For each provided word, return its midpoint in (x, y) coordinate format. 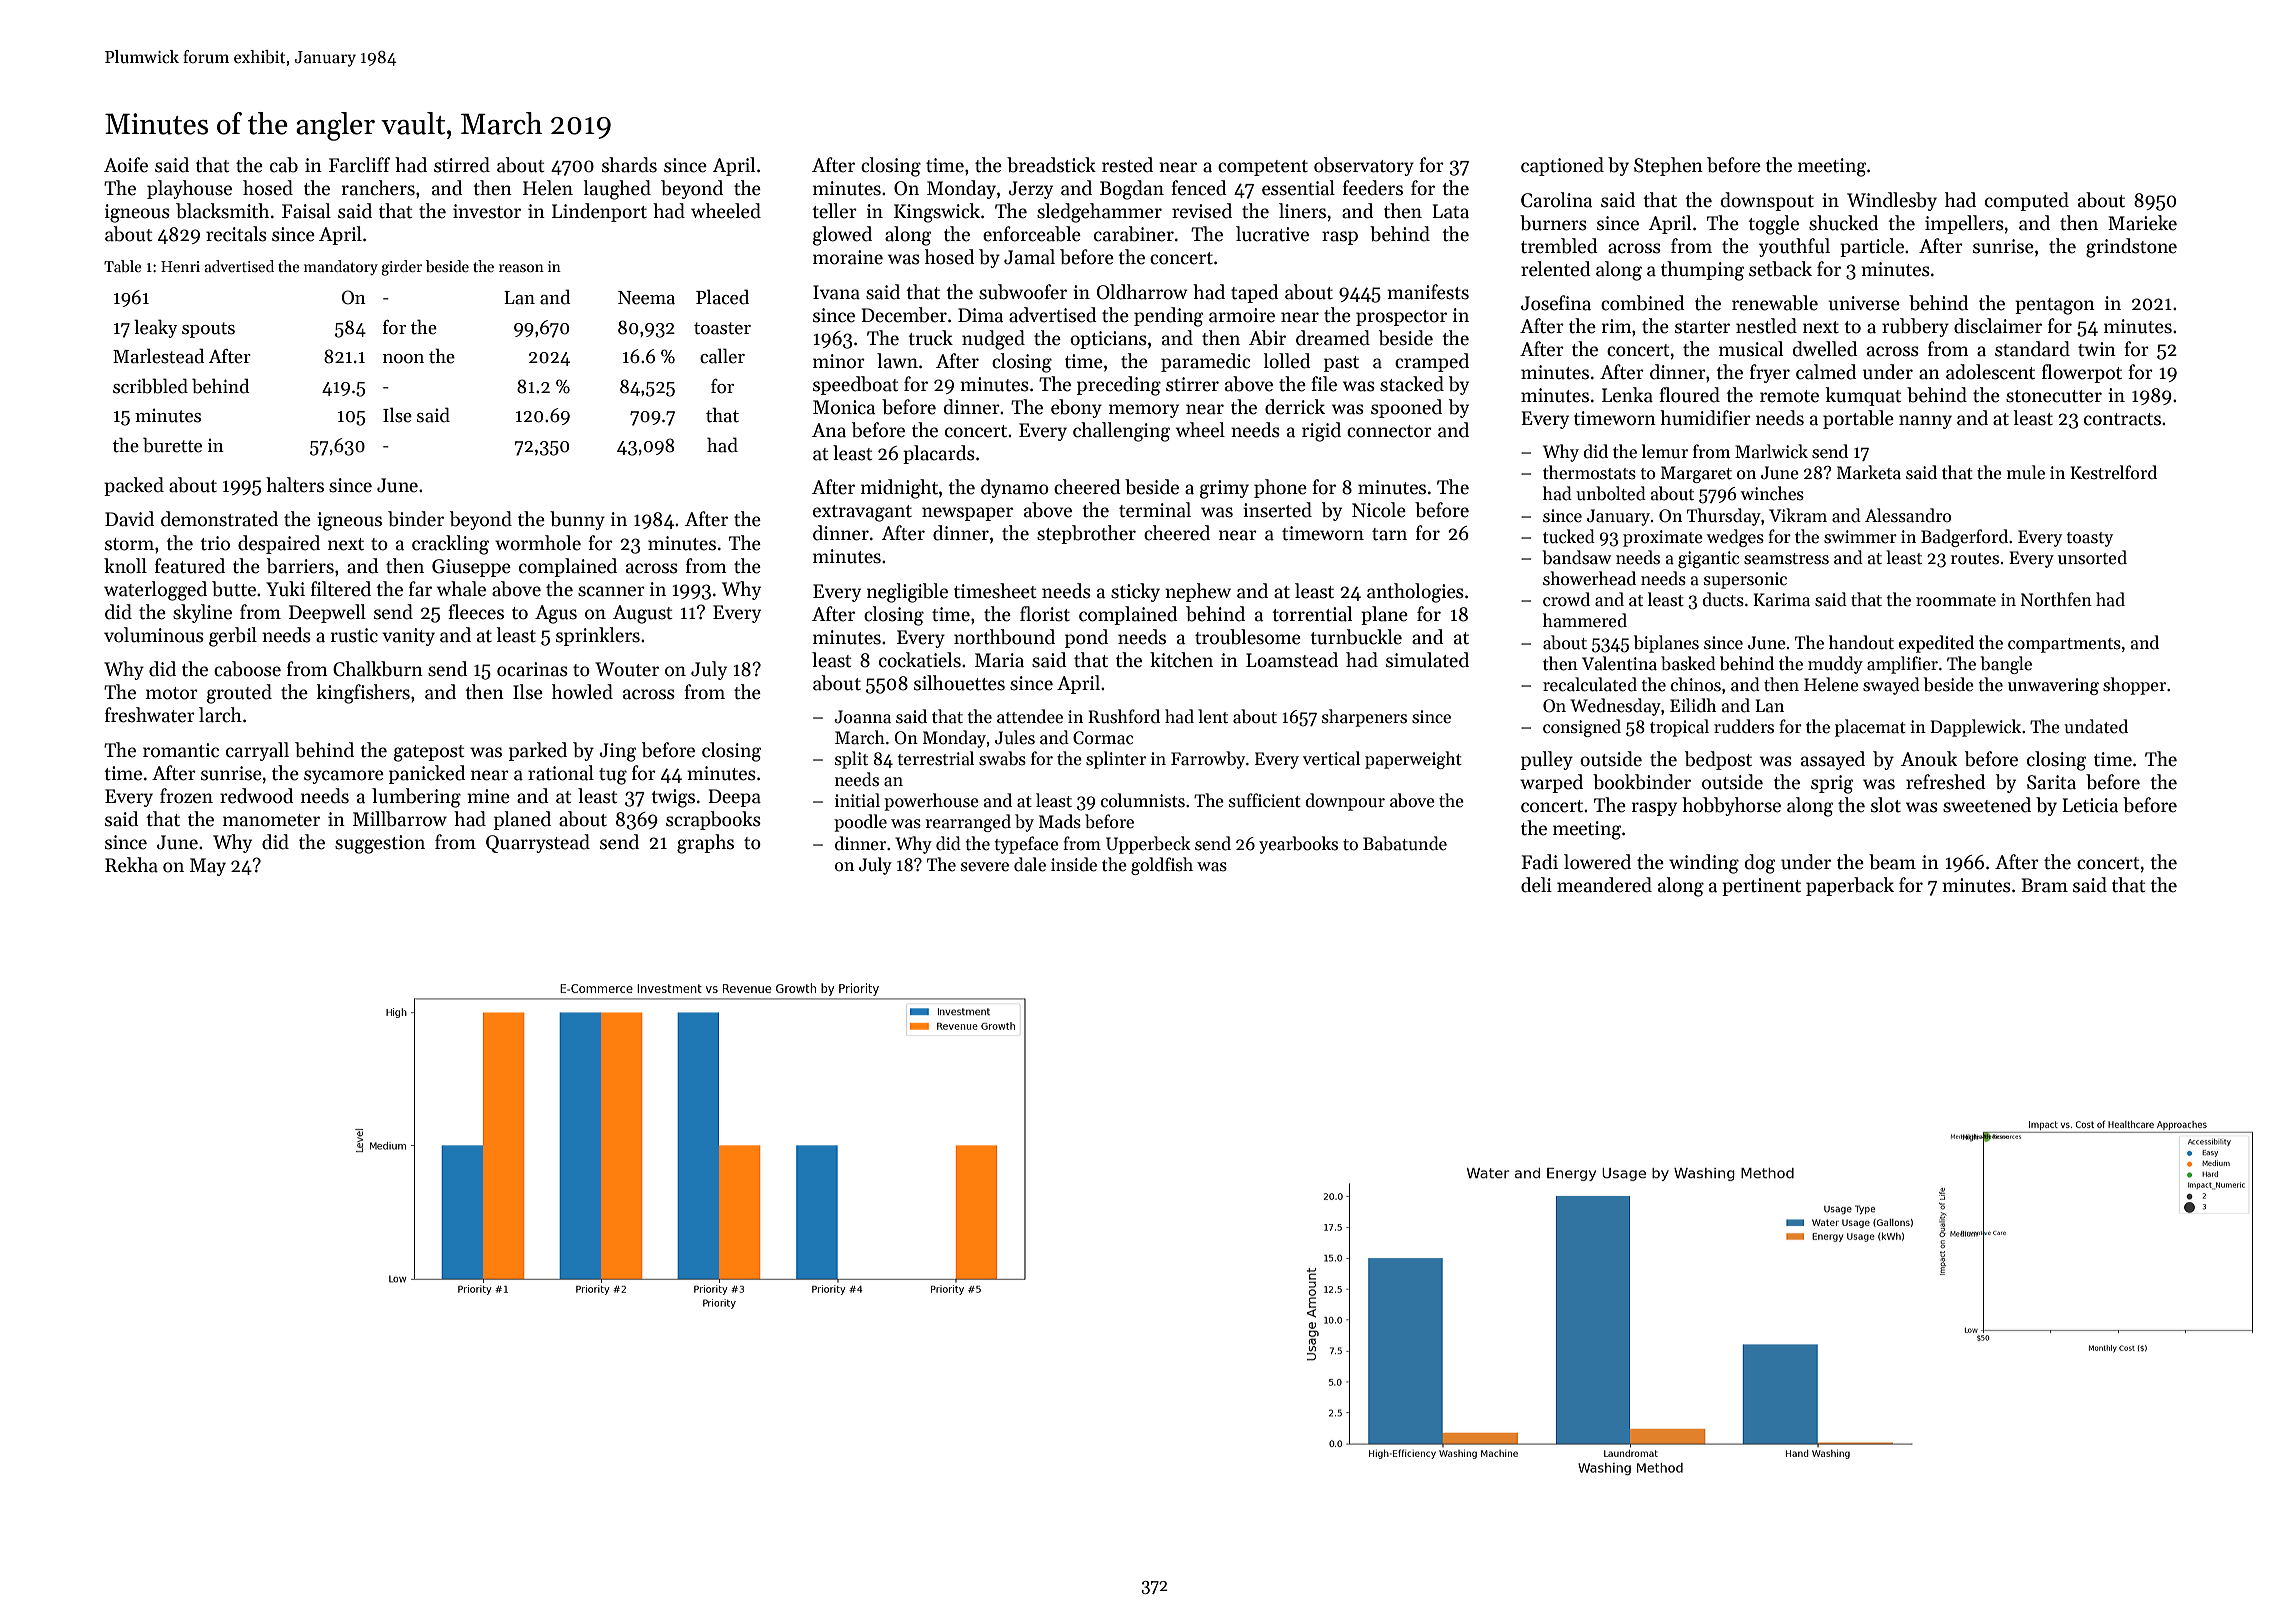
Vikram (1798, 515)
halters (295, 485)
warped (1551, 783)
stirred (462, 165)
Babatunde (1405, 843)
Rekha (131, 865)
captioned (1562, 166)
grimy (1224, 489)
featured (190, 566)
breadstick (1051, 165)
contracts (2122, 419)
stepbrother (1086, 534)
